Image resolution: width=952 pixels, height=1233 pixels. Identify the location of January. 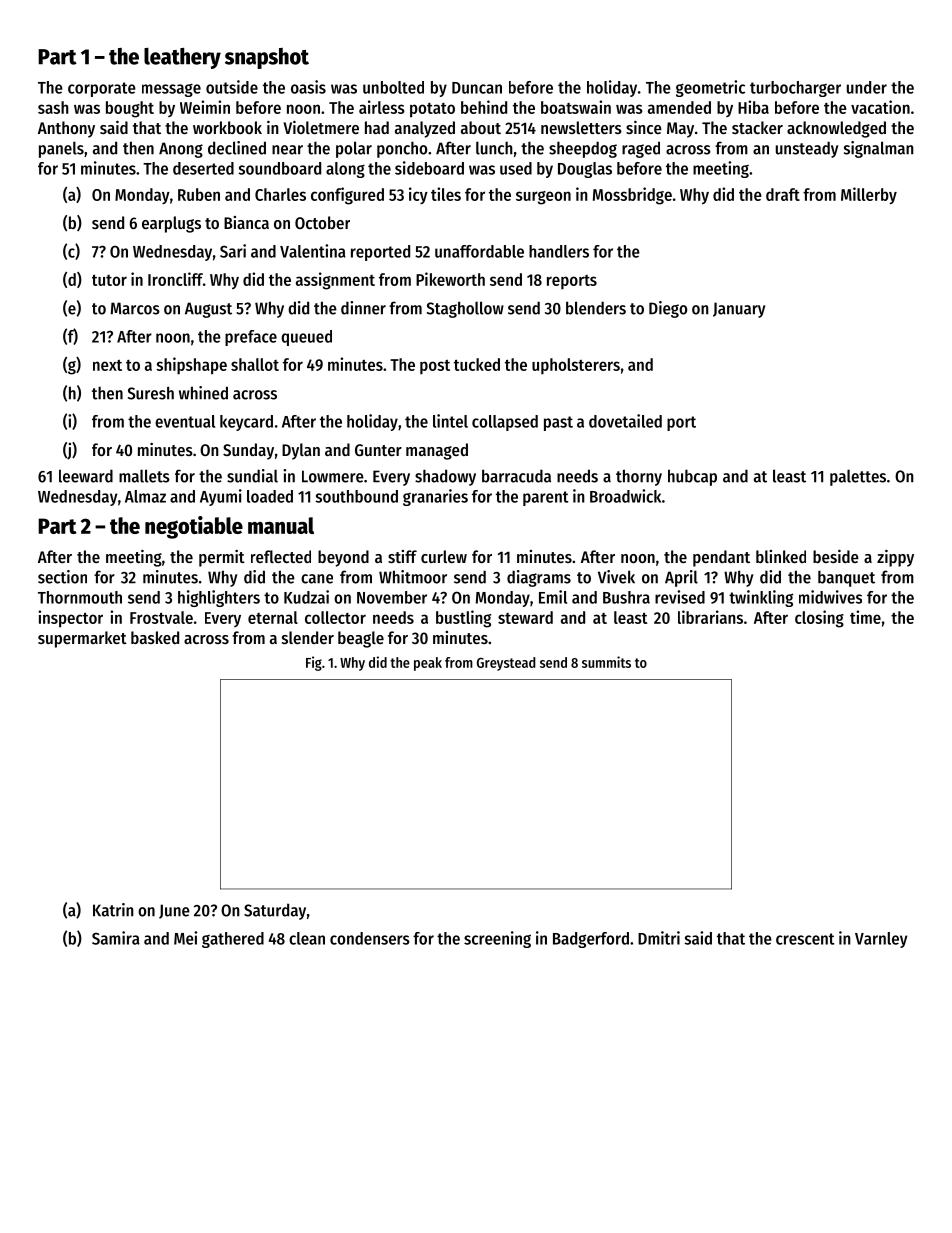
(739, 310).
